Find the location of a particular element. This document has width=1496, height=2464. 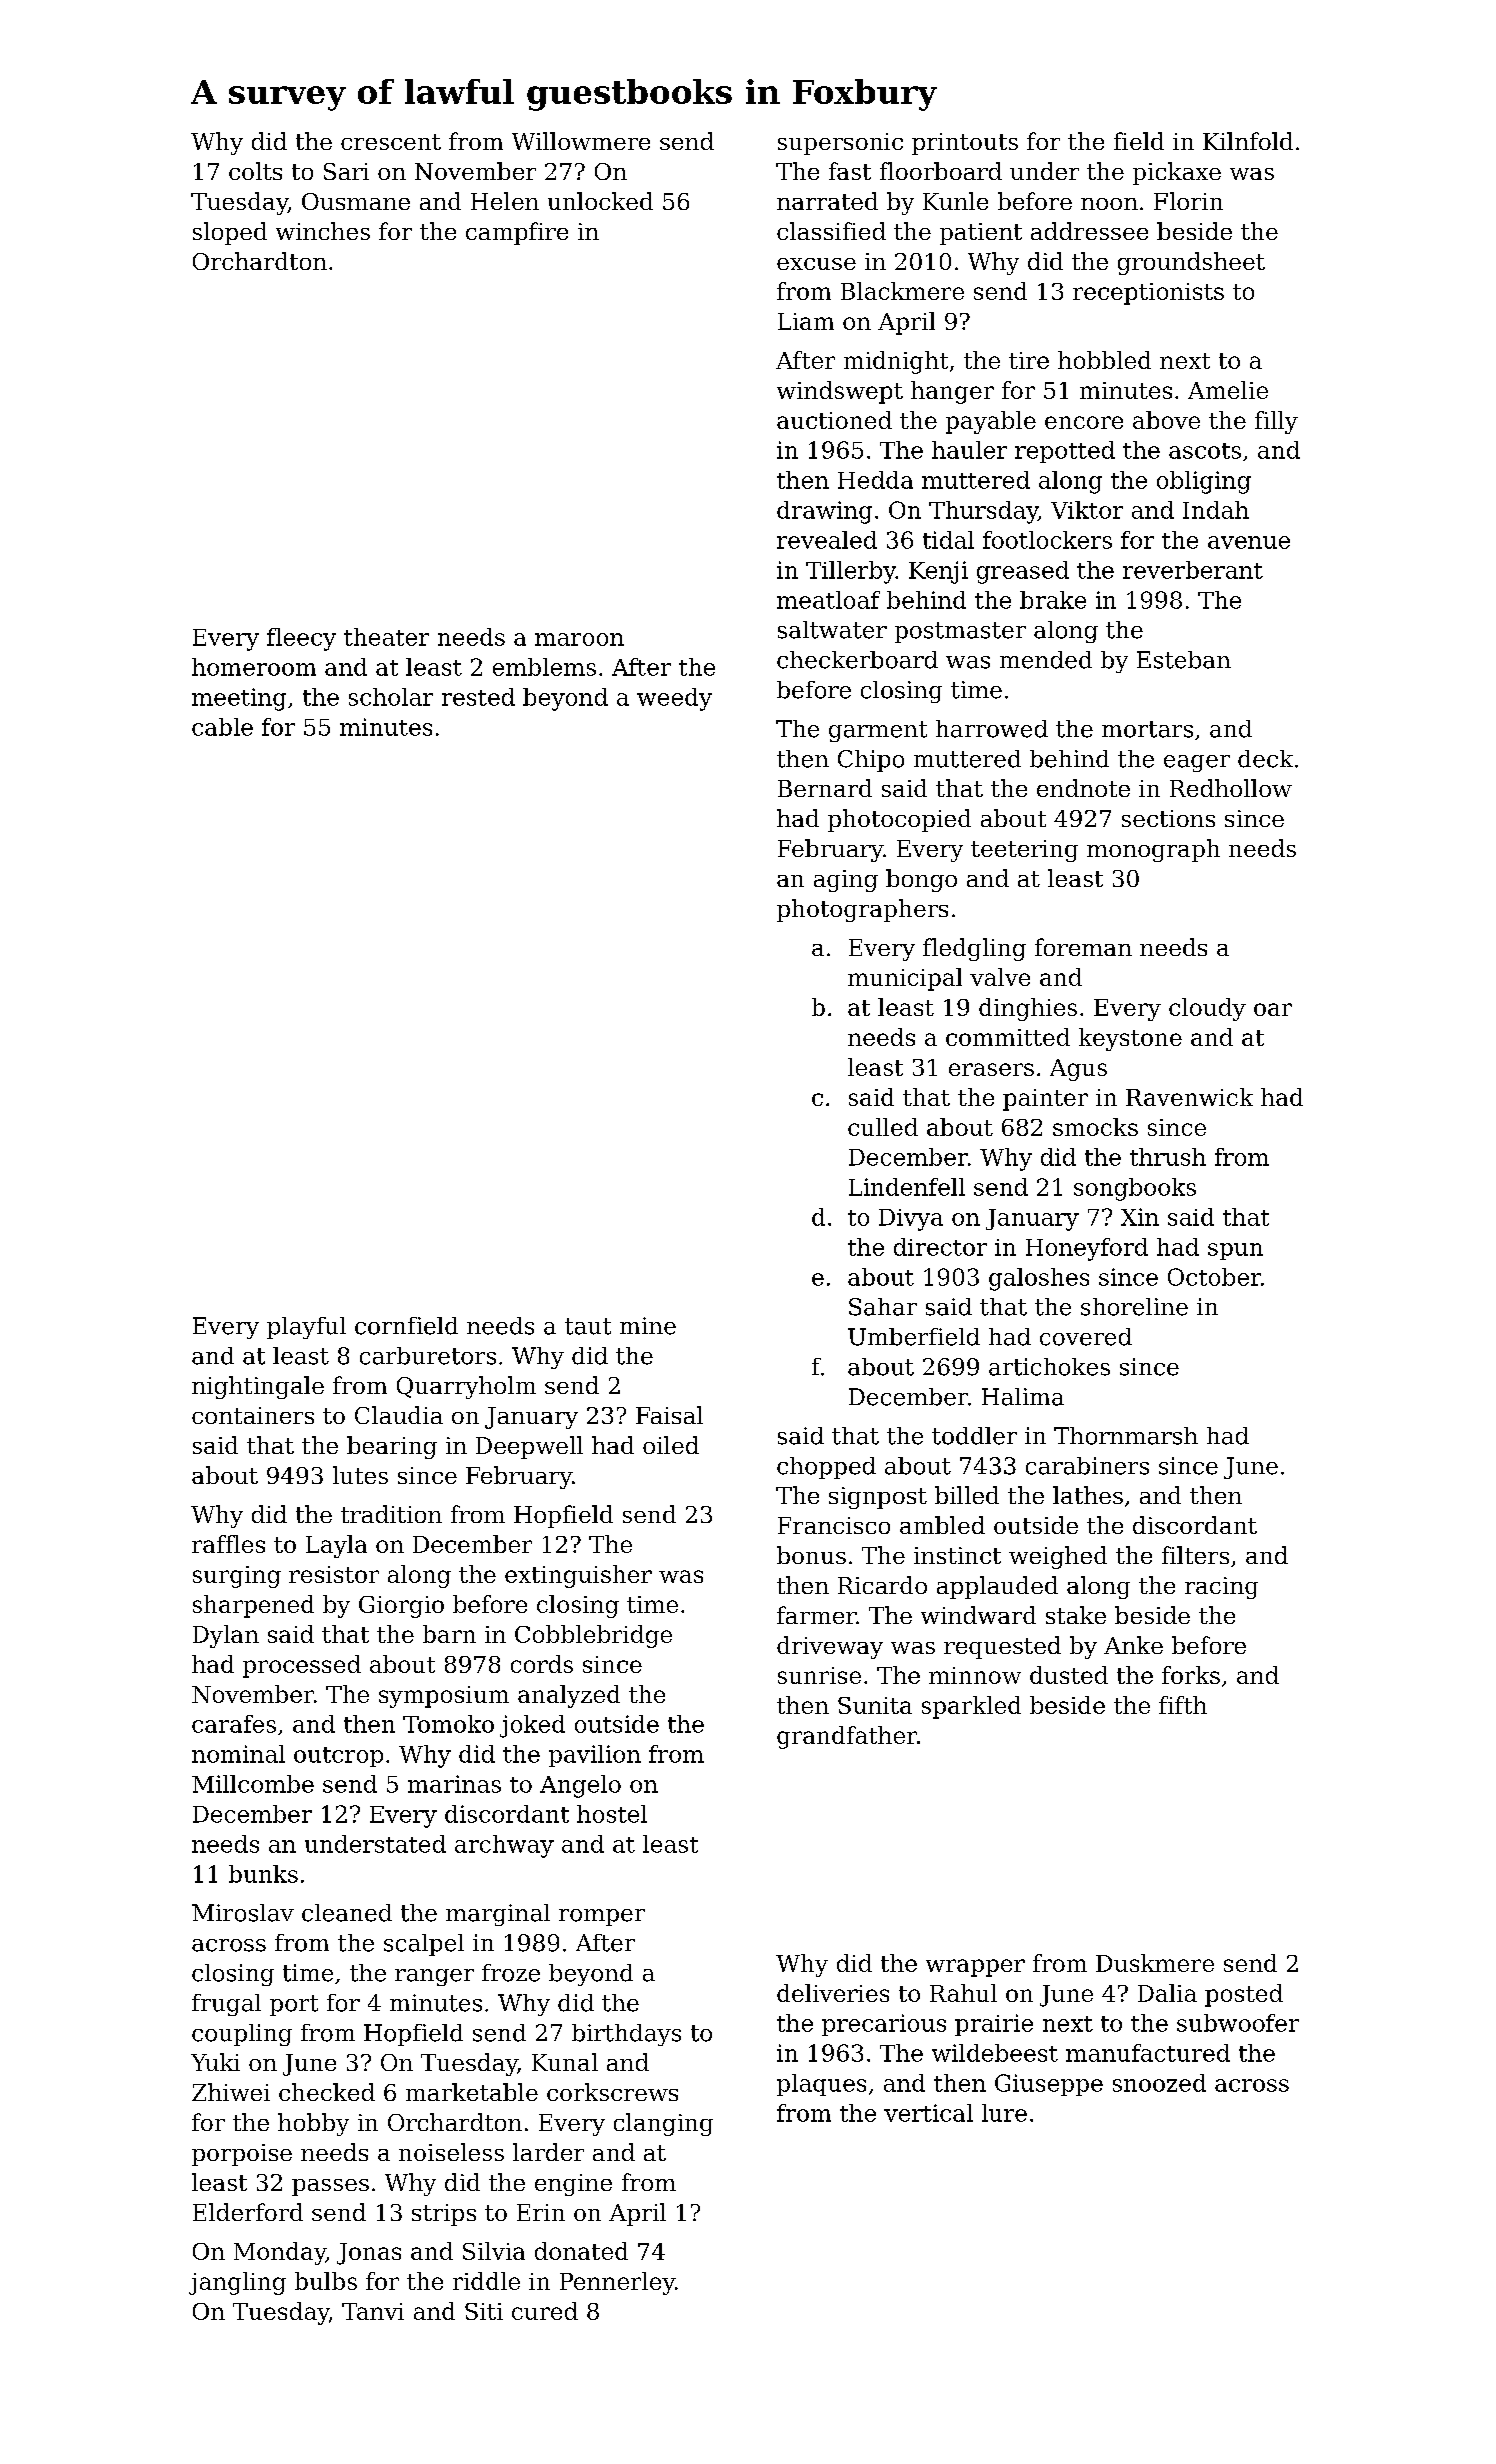

drawing is located at coordinates (824, 512).
